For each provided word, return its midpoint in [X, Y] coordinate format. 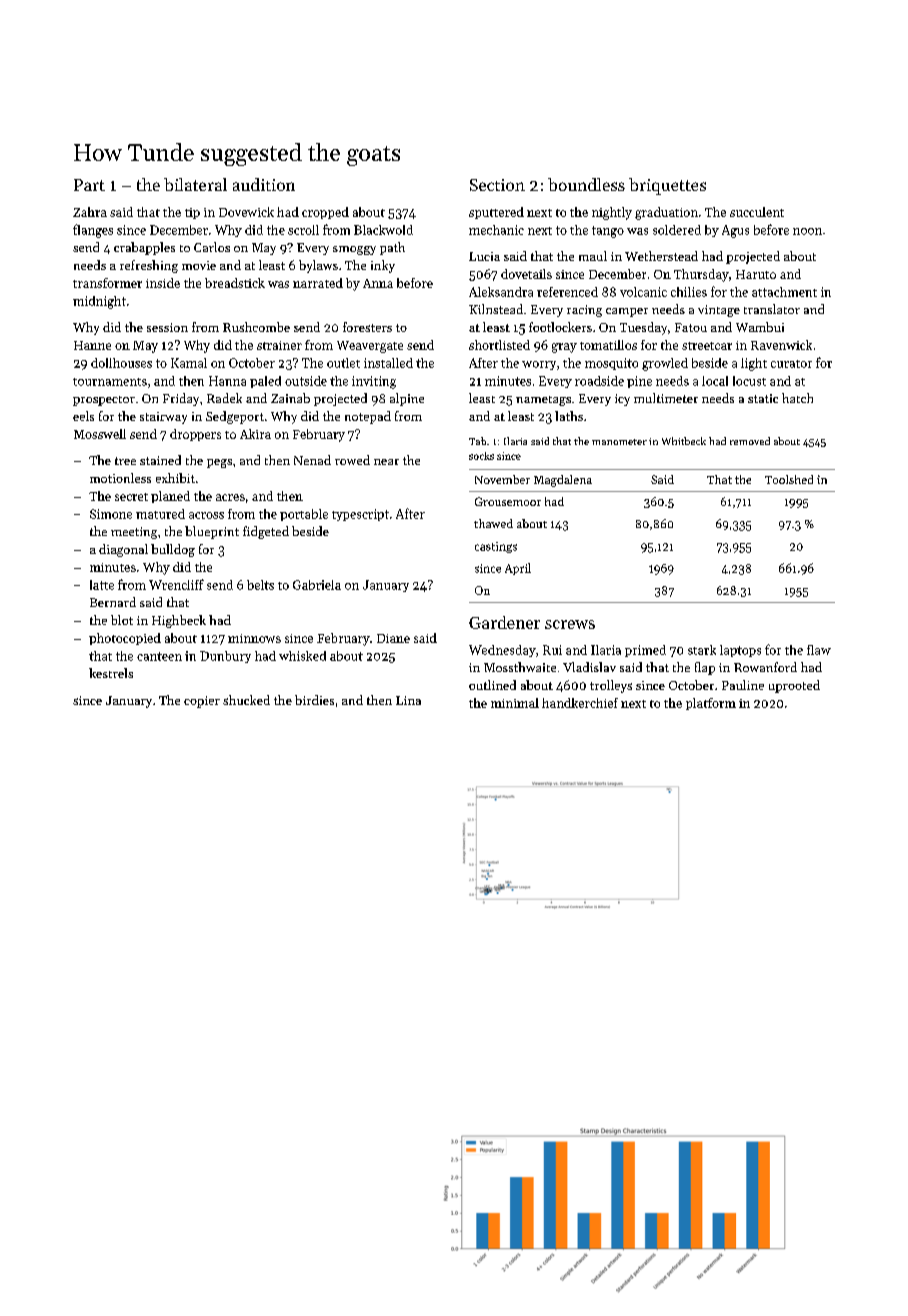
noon [807, 231]
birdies [314, 700]
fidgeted [266, 532]
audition [264, 184]
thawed [493, 523]
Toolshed [789, 479]
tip [192, 213]
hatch [797, 398]
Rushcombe [256, 327]
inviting [374, 382]
